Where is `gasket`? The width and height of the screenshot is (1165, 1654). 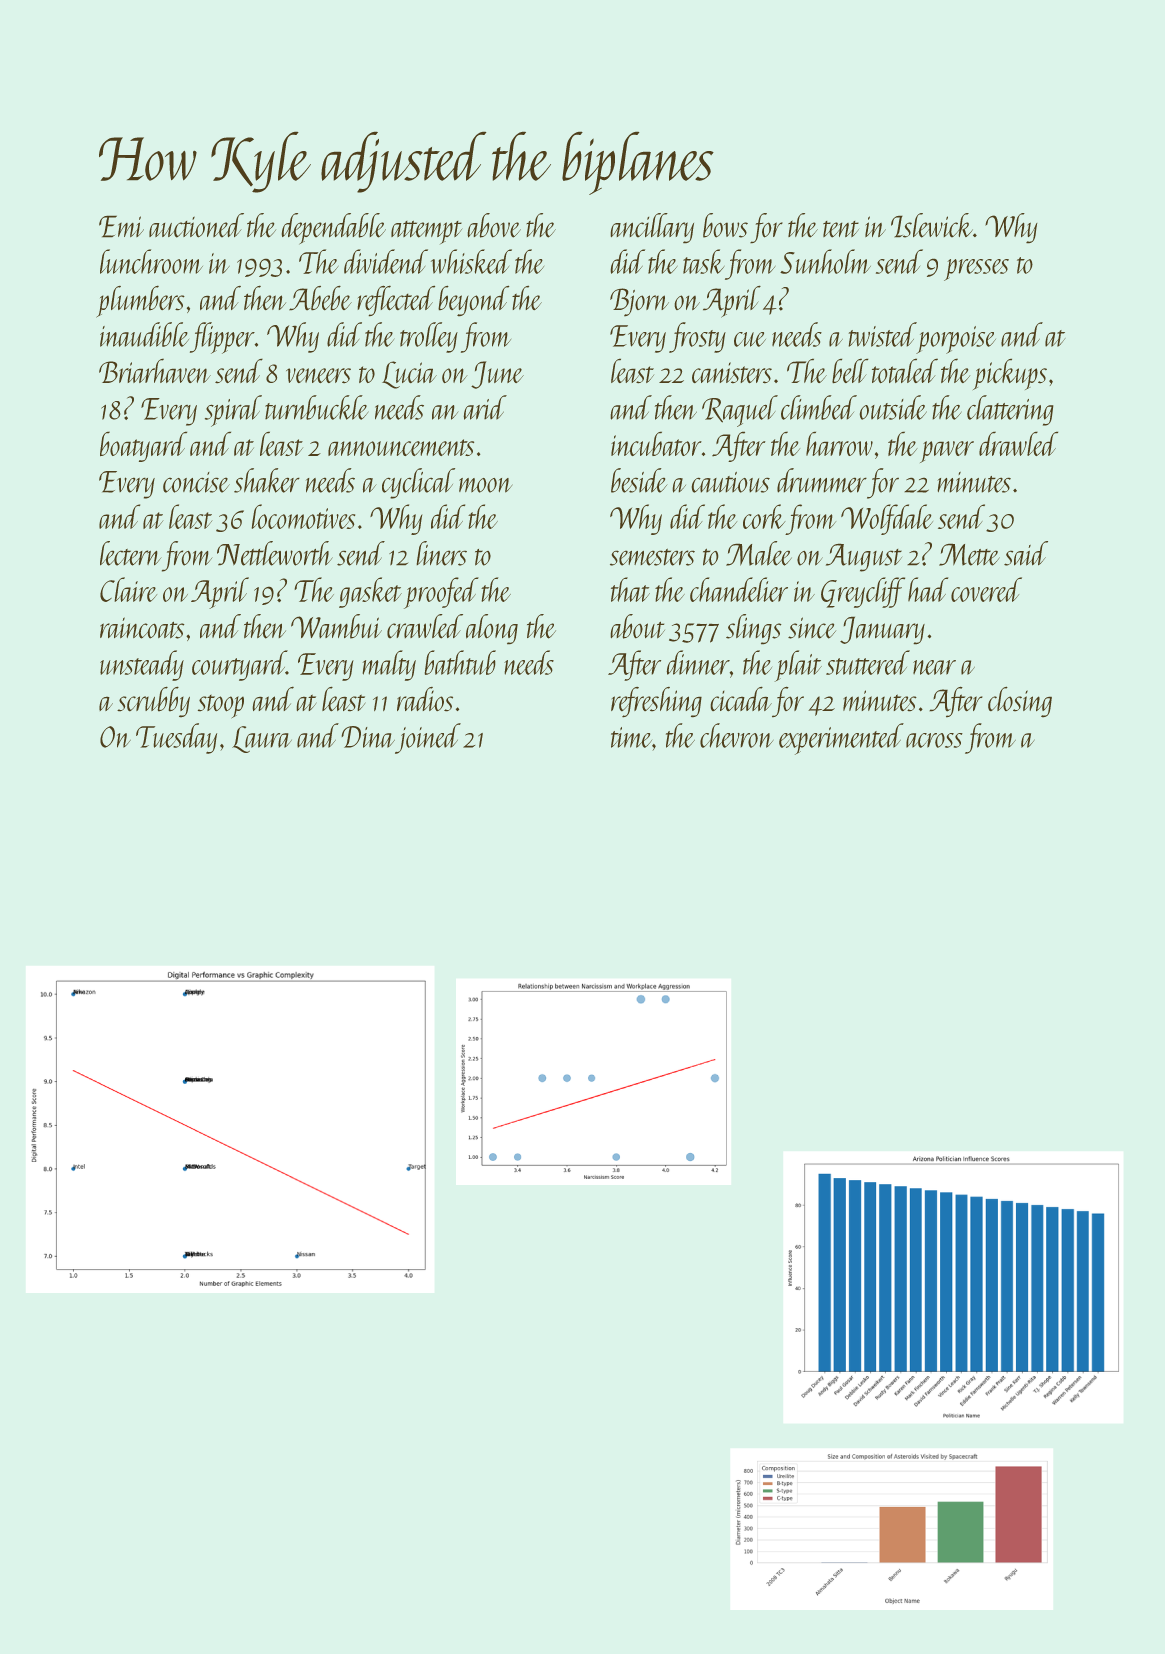 gasket is located at coordinates (370, 592).
